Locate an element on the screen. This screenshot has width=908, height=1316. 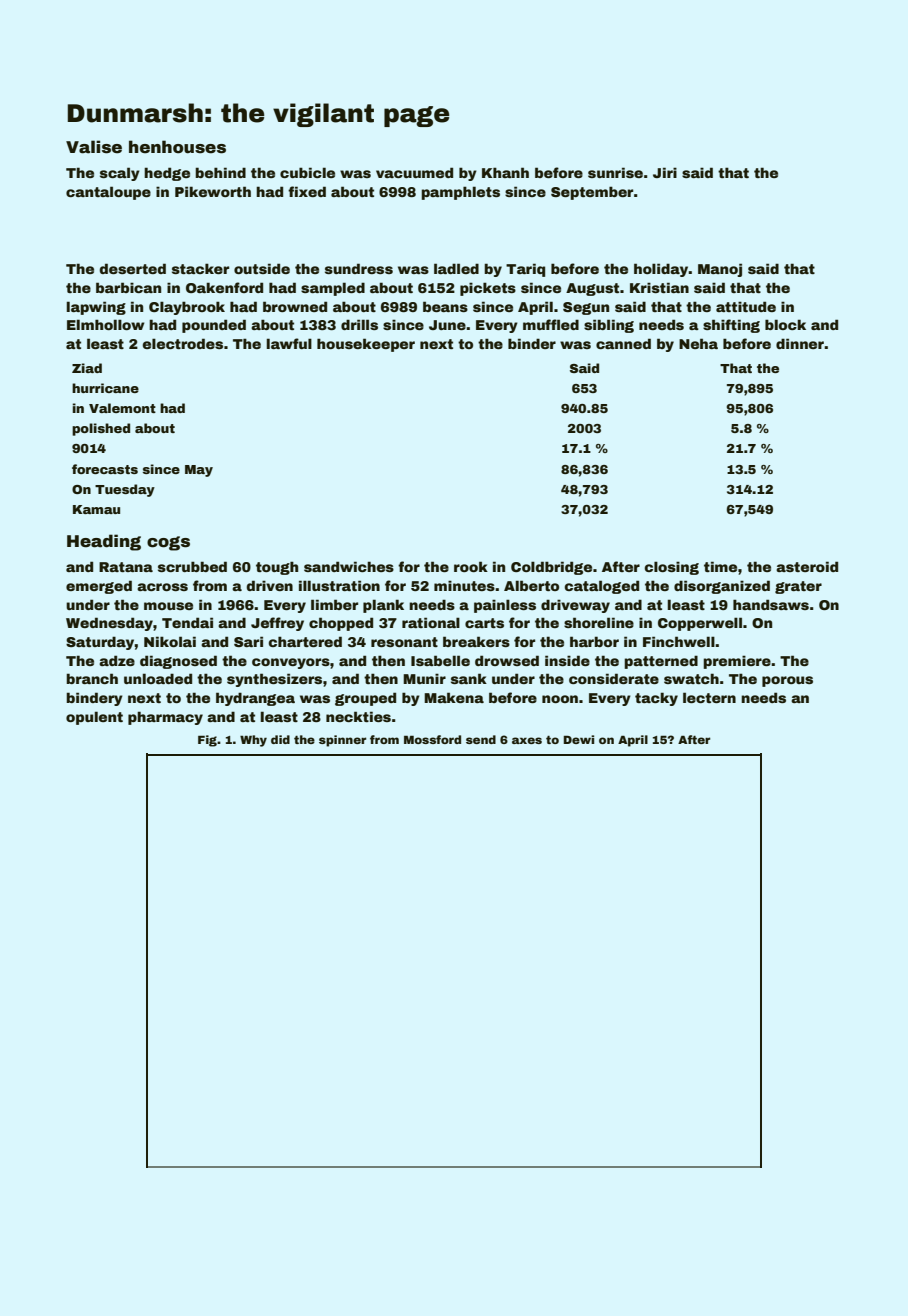
Jiri is located at coordinates (665, 172).
